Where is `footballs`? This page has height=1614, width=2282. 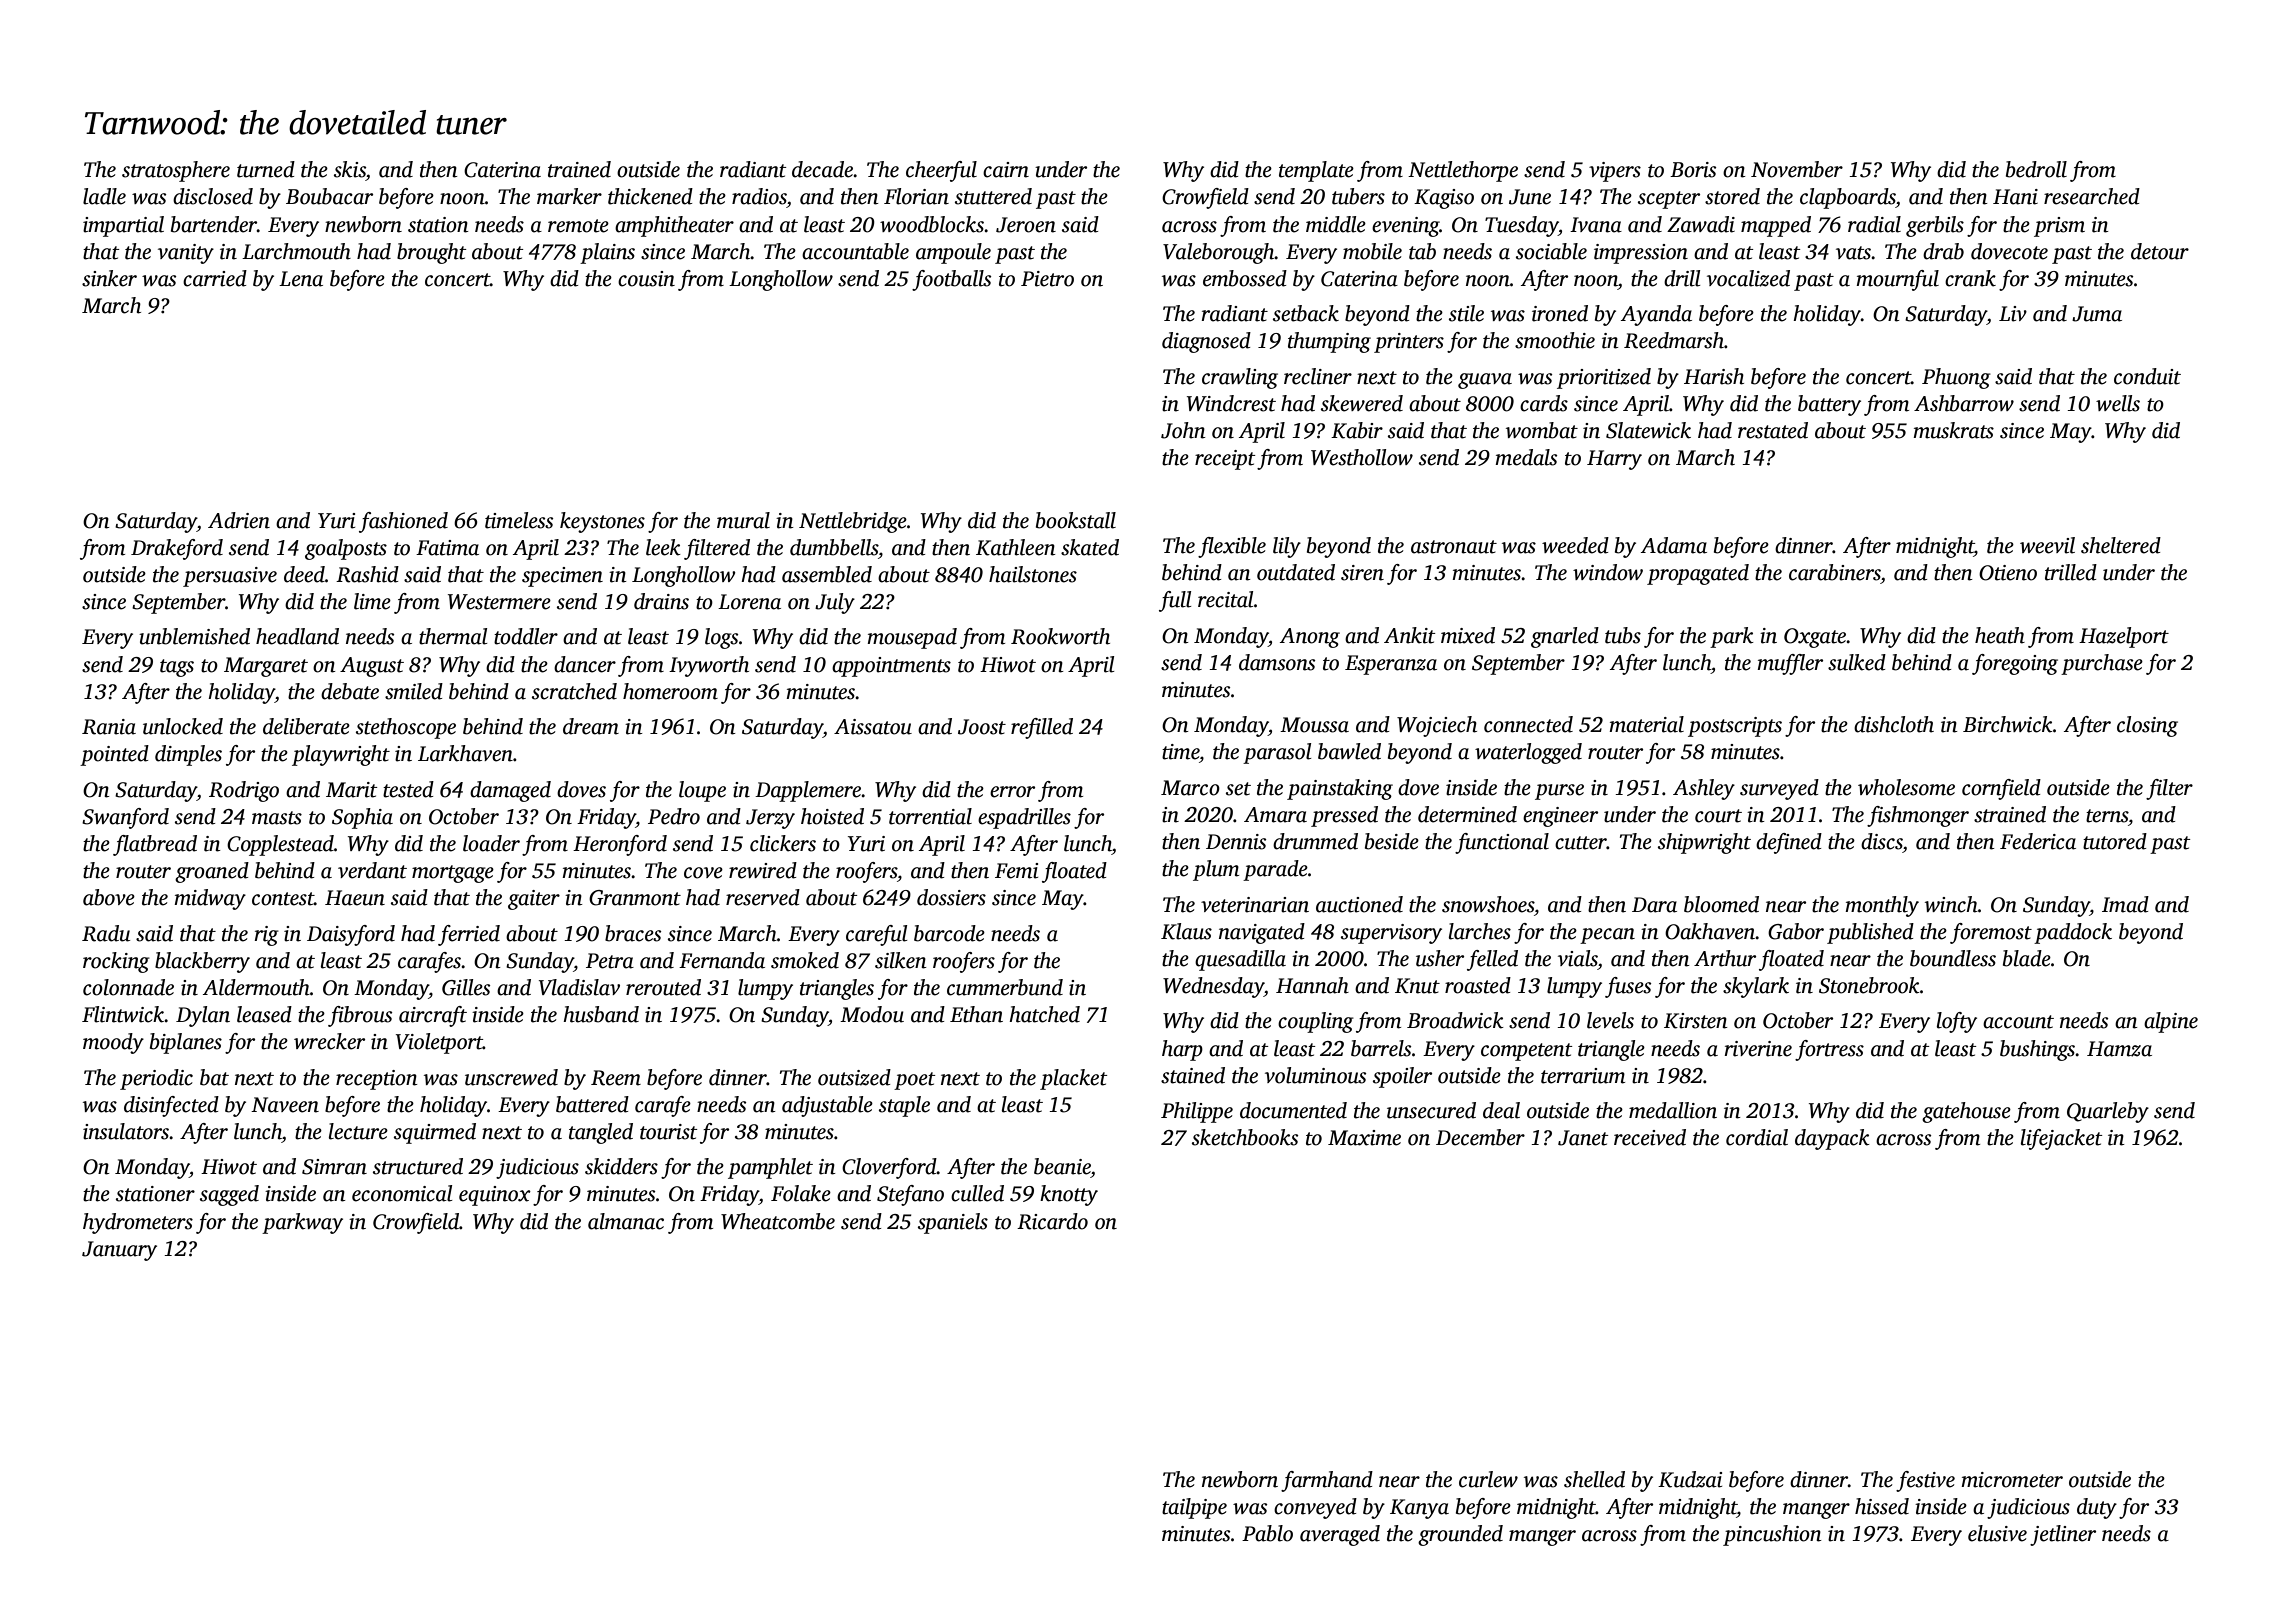 footballs is located at coordinates (951, 280).
